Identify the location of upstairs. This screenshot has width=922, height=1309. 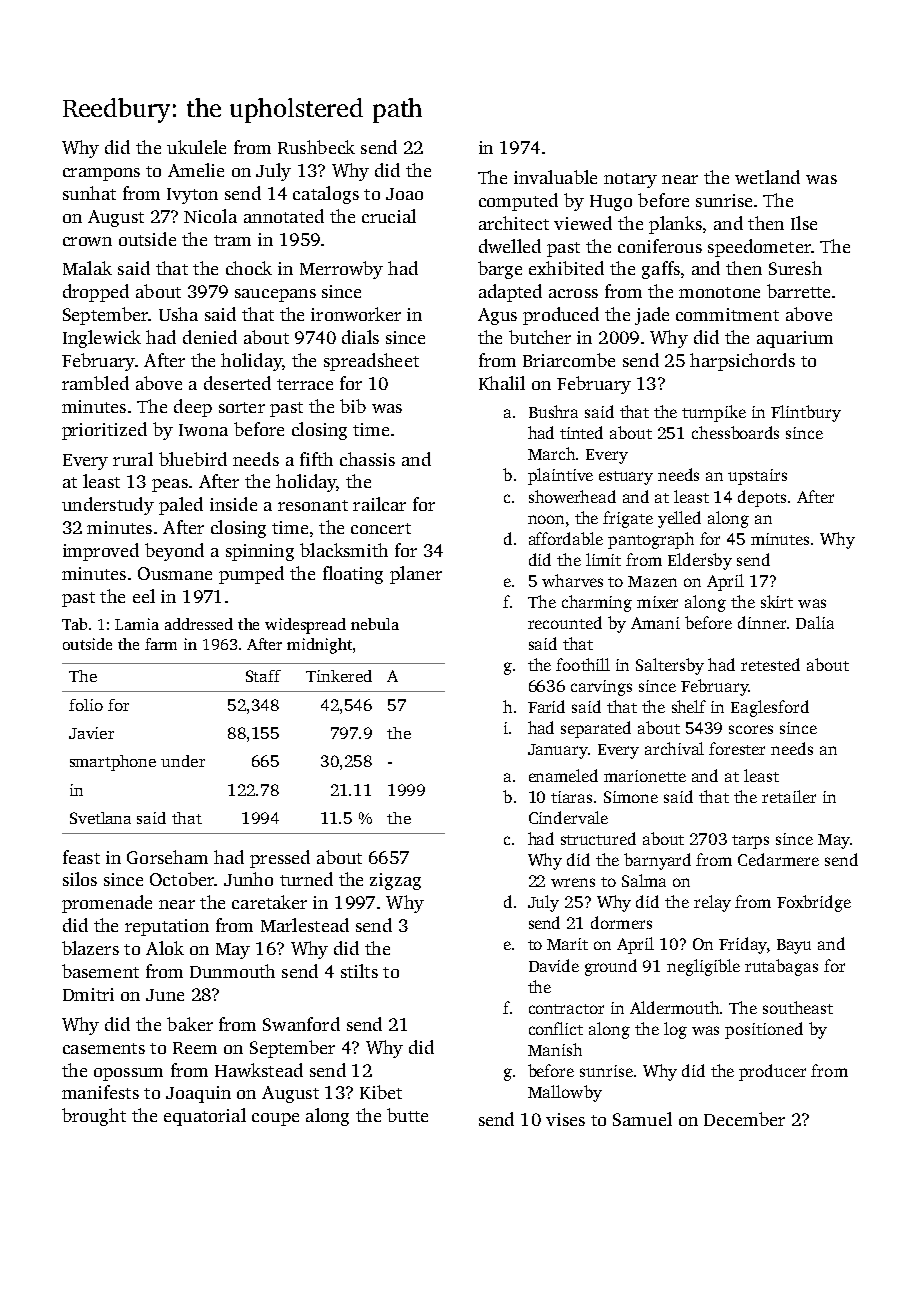
(757, 477).
